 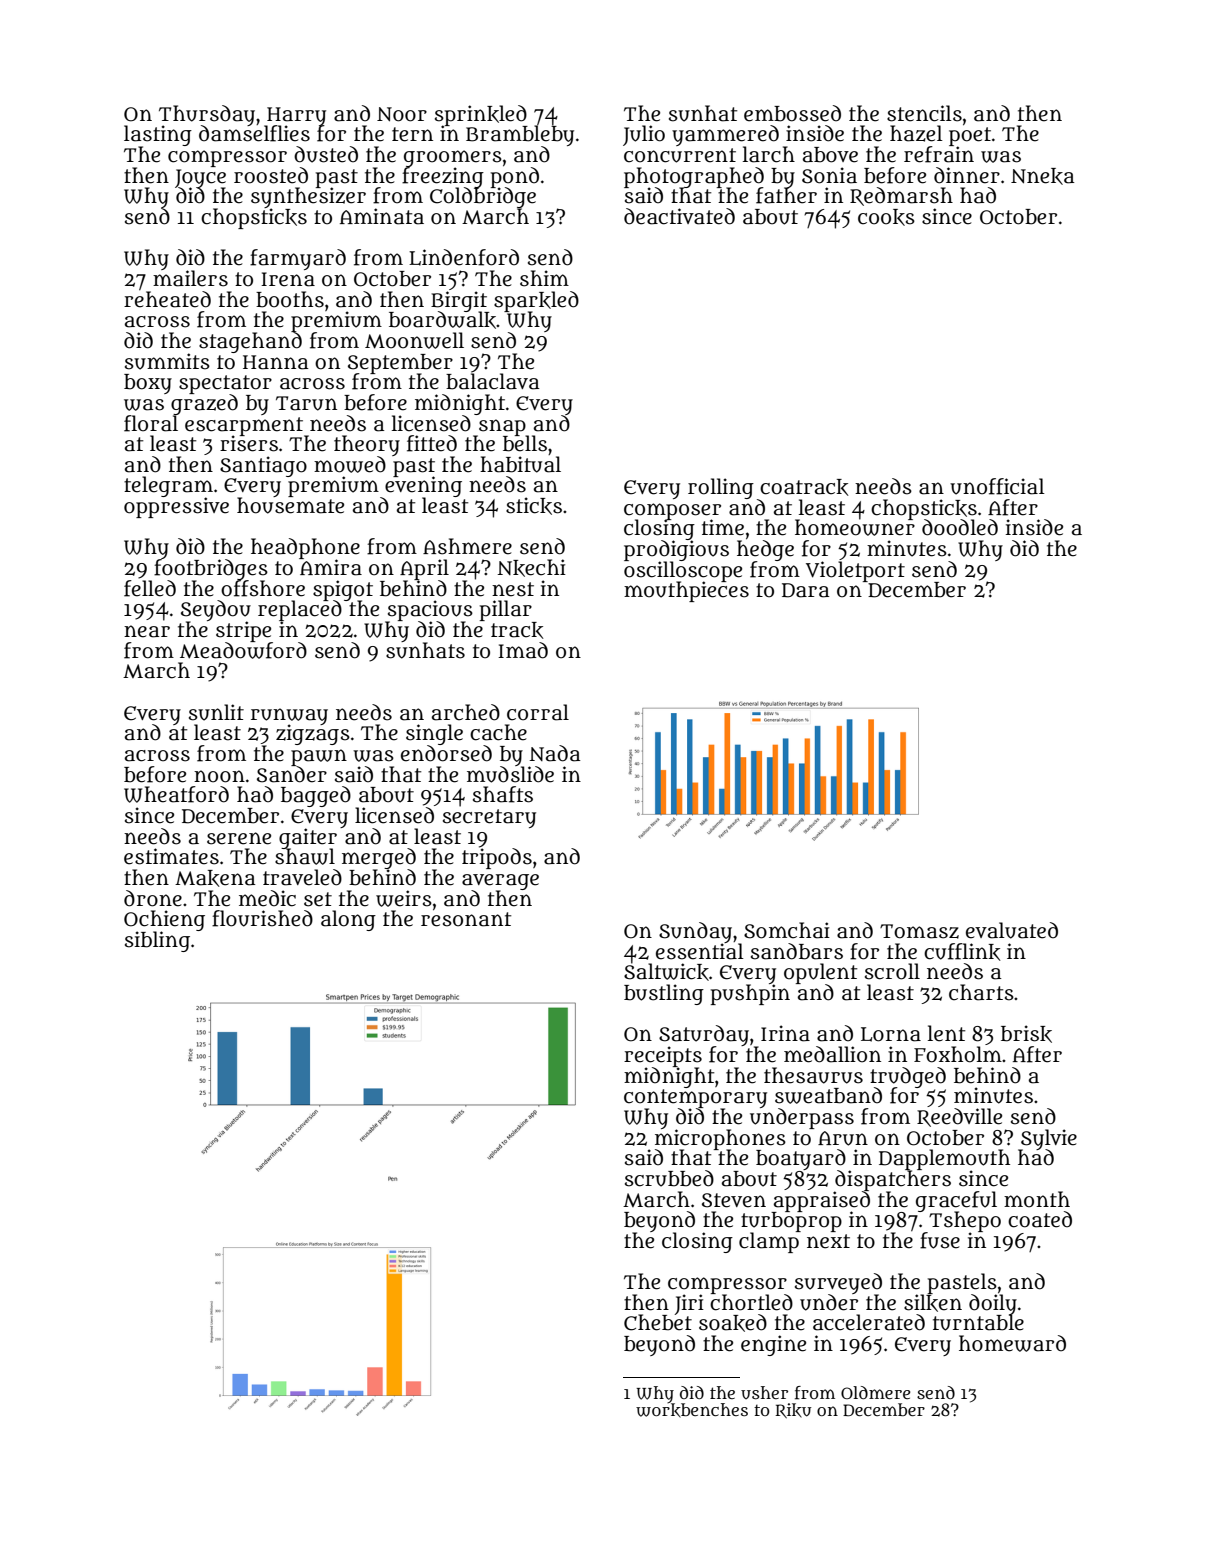 What do you see at coordinates (764, 1392) in the image?
I see `usher` at bounding box center [764, 1392].
